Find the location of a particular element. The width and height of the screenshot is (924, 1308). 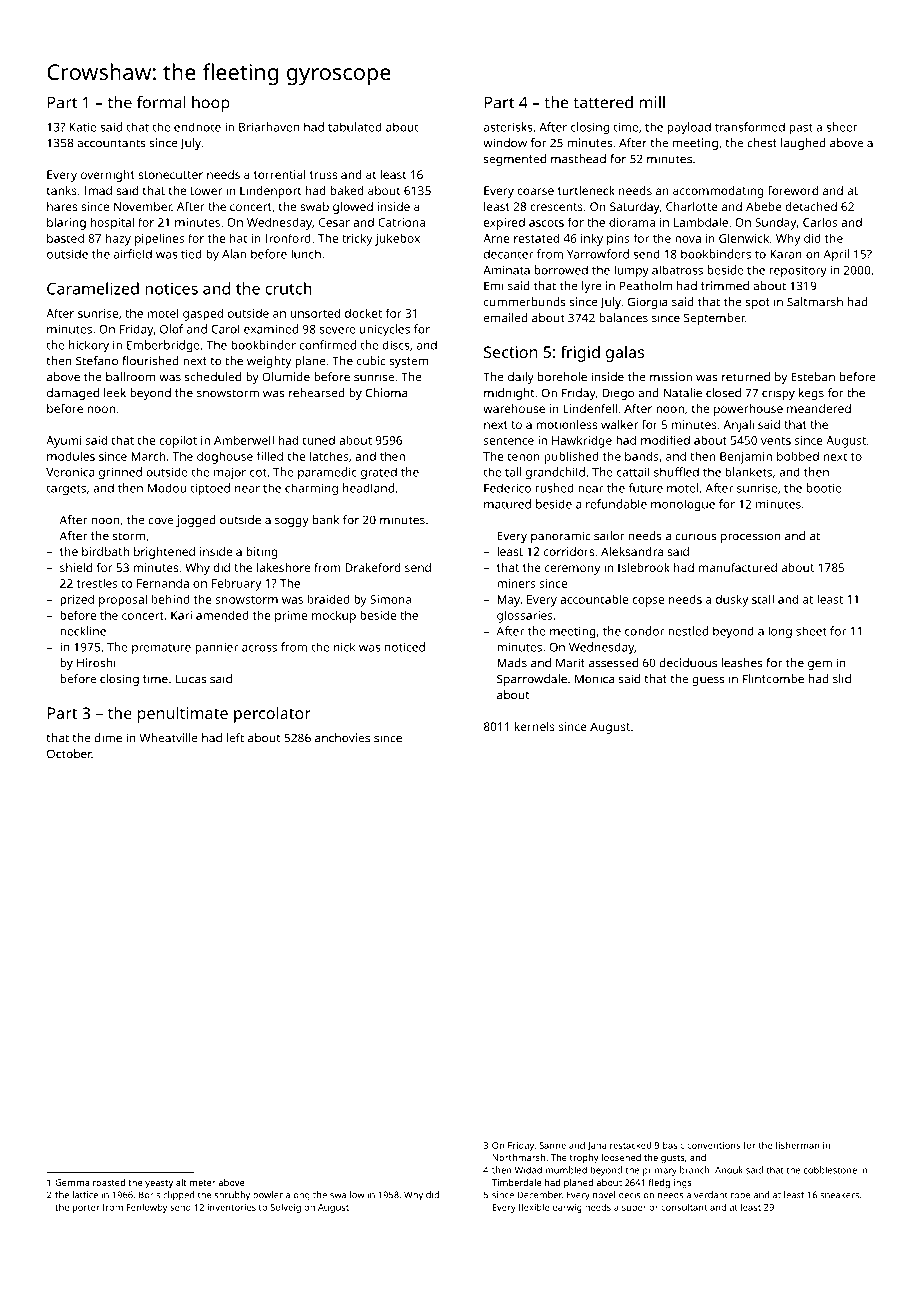

headland is located at coordinates (368, 488).
